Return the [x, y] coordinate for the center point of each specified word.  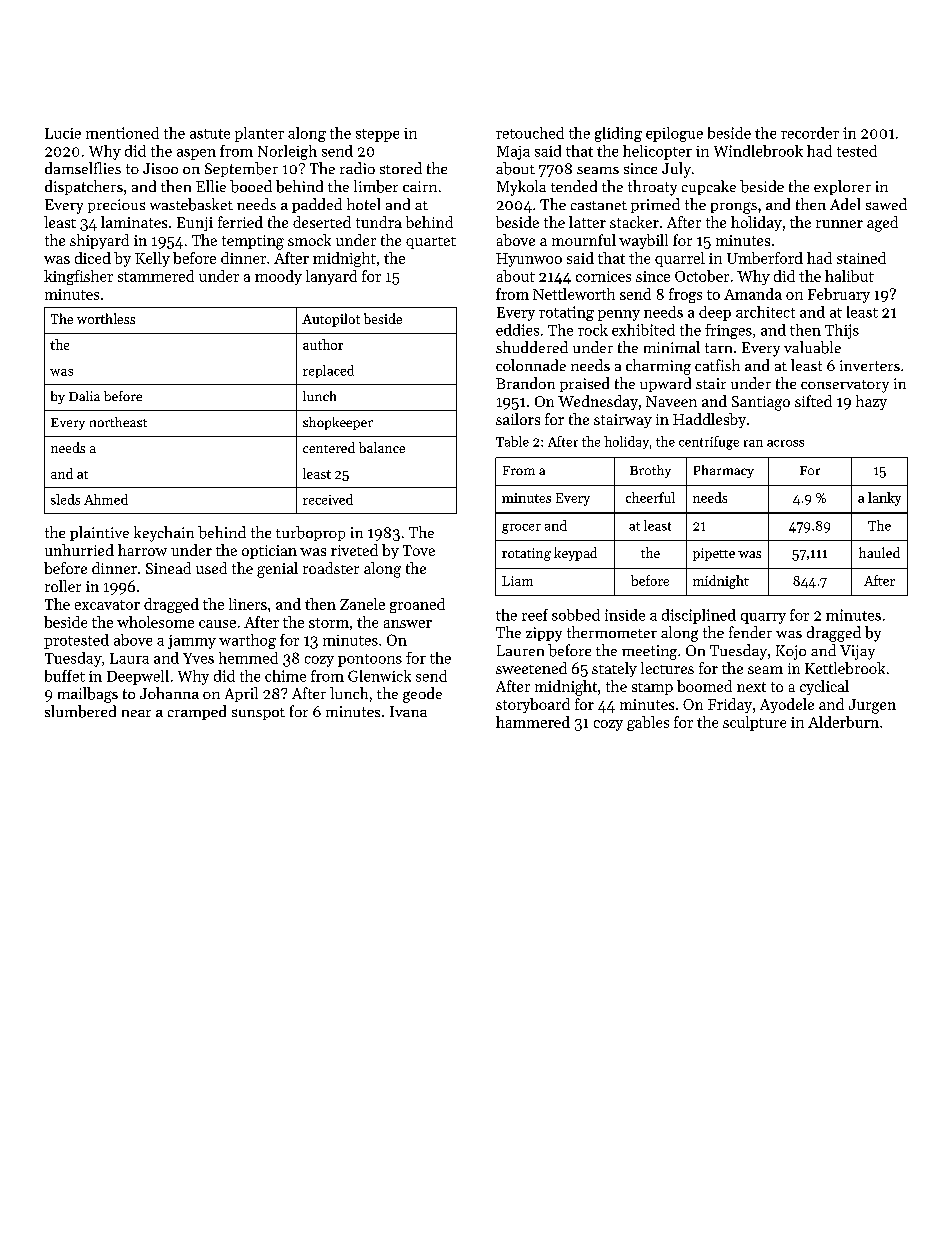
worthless [106, 318]
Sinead [168, 568]
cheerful [650, 497]
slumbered [80, 711]
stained [861, 258]
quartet [431, 243]
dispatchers [84, 187]
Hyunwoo [529, 260]
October [702, 276]
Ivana [408, 711]
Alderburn [843, 722]
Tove [419, 550]
